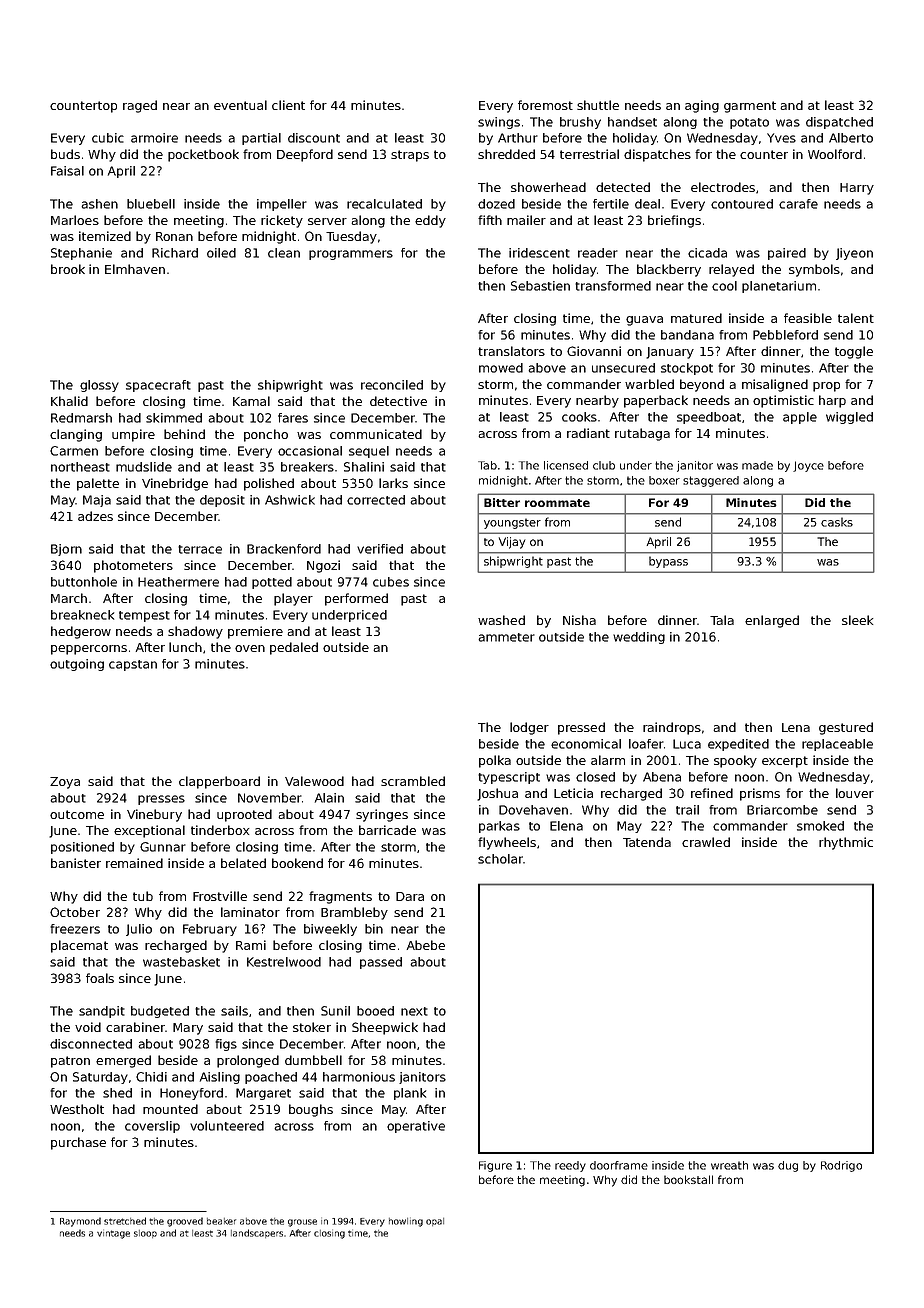 The width and height of the screenshot is (924, 1308). Describe the element at coordinates (243, 863) in the screenshot. I see `belated` at that location.
